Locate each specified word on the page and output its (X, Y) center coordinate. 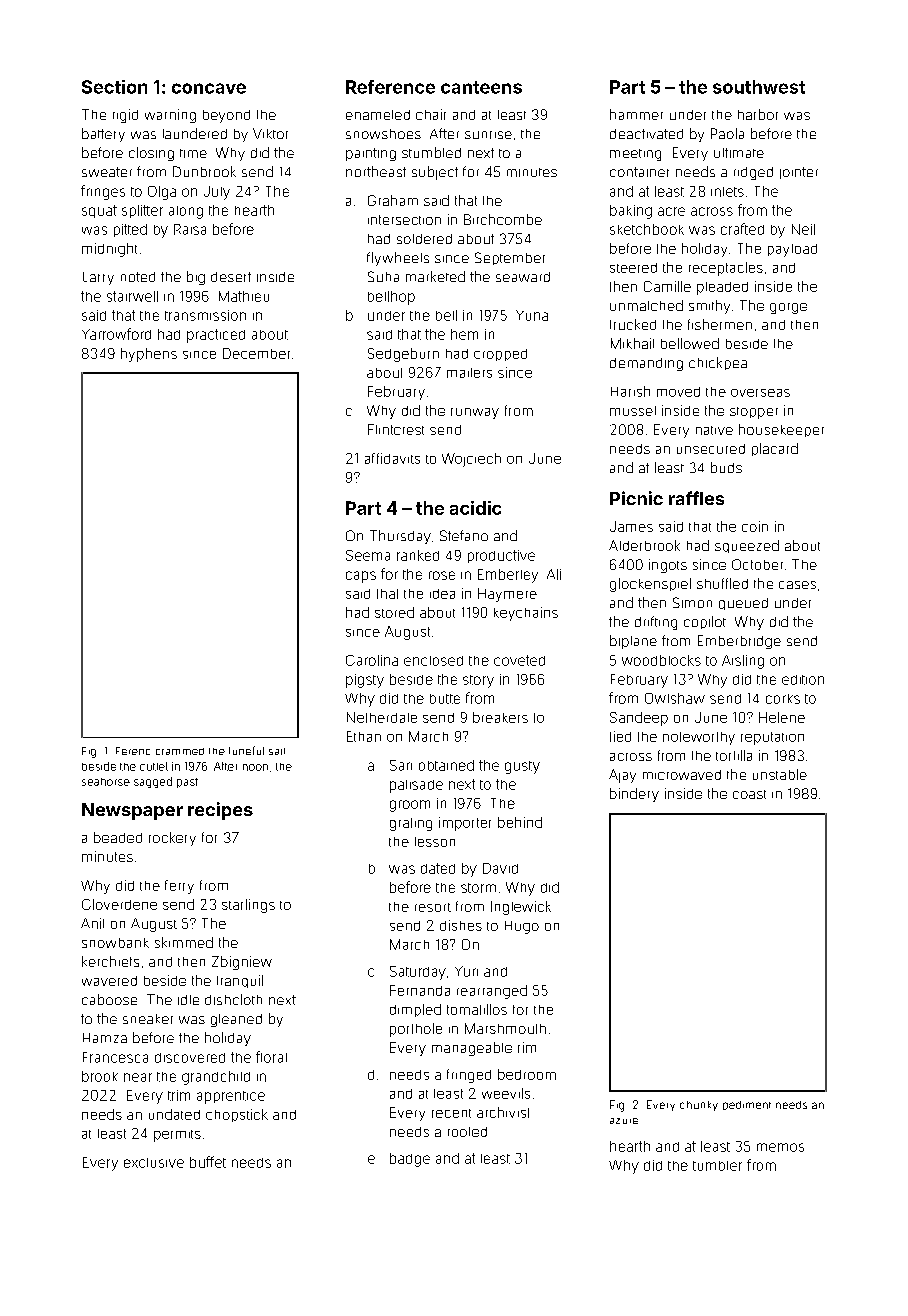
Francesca (115, 1057)
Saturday (418, 973)
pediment (747, 1105)
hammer (636, 114)
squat (99, 211)
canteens (481, 87)
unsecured (711, 449)
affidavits (392, 458)
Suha (383, 276)
